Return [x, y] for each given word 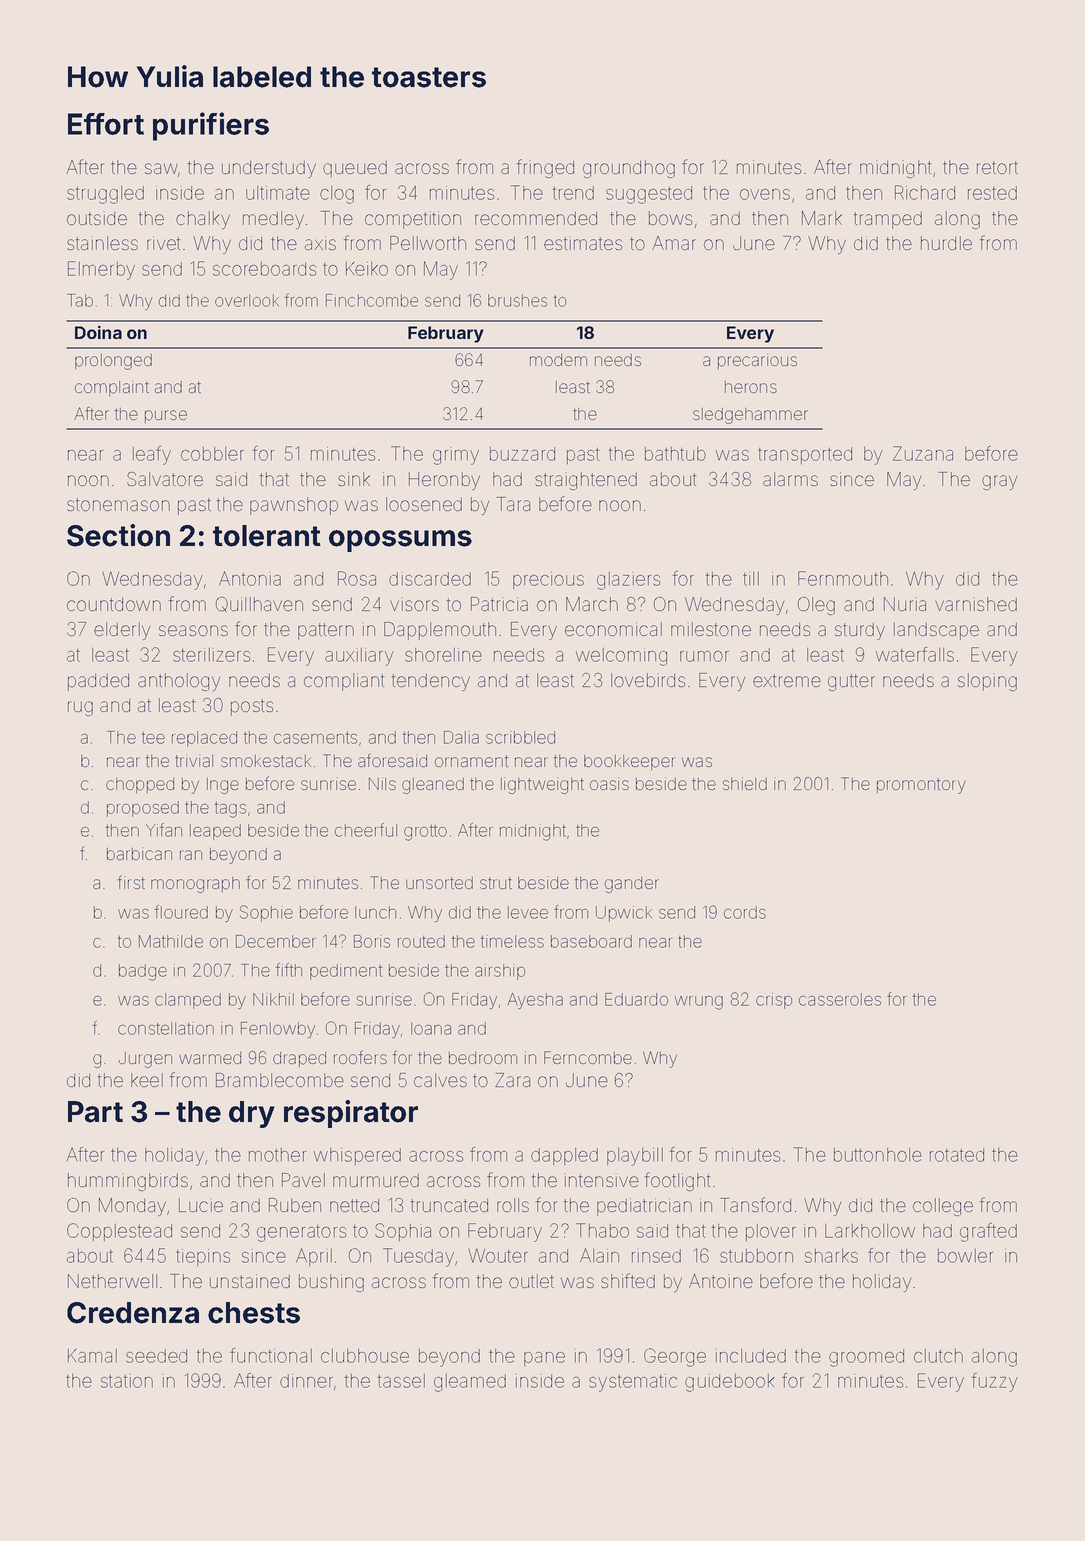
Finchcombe [372, 300]
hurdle [946, 243]
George [675, 1357]
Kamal [92, 1356]
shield [744, 783]
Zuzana [923, 453]
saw [161, 168]
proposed [143, 809]
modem [558, 360]
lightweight [542, 785]
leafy [152, 455]
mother [277, 1155]
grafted [988, 1232]
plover [771, 1232]
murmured [376, 1180]
